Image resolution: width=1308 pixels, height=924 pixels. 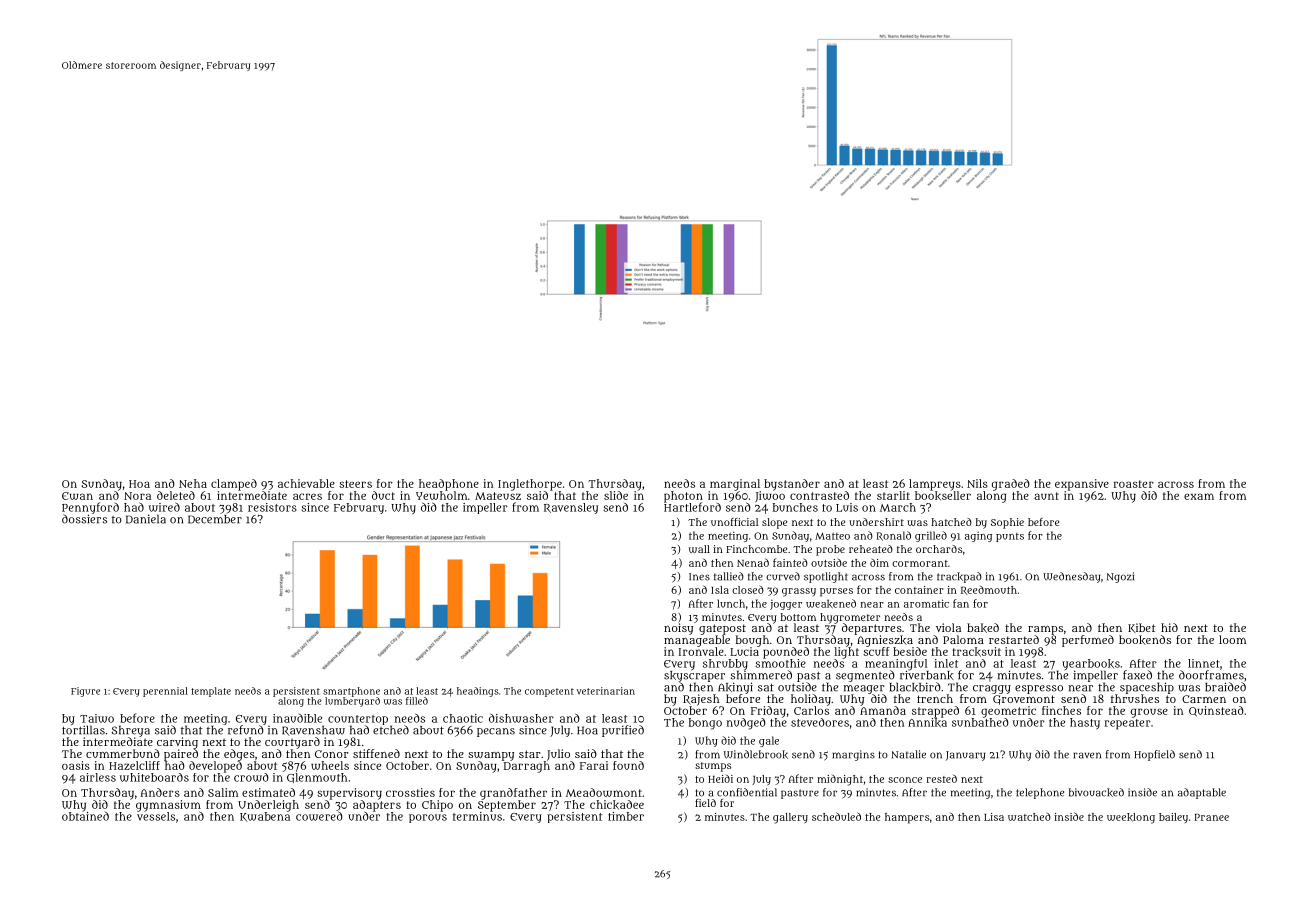 What do you see at coordinates (1133, 484) in the screenshot?
I see `roaster` at bounding box center [1133, 484].
